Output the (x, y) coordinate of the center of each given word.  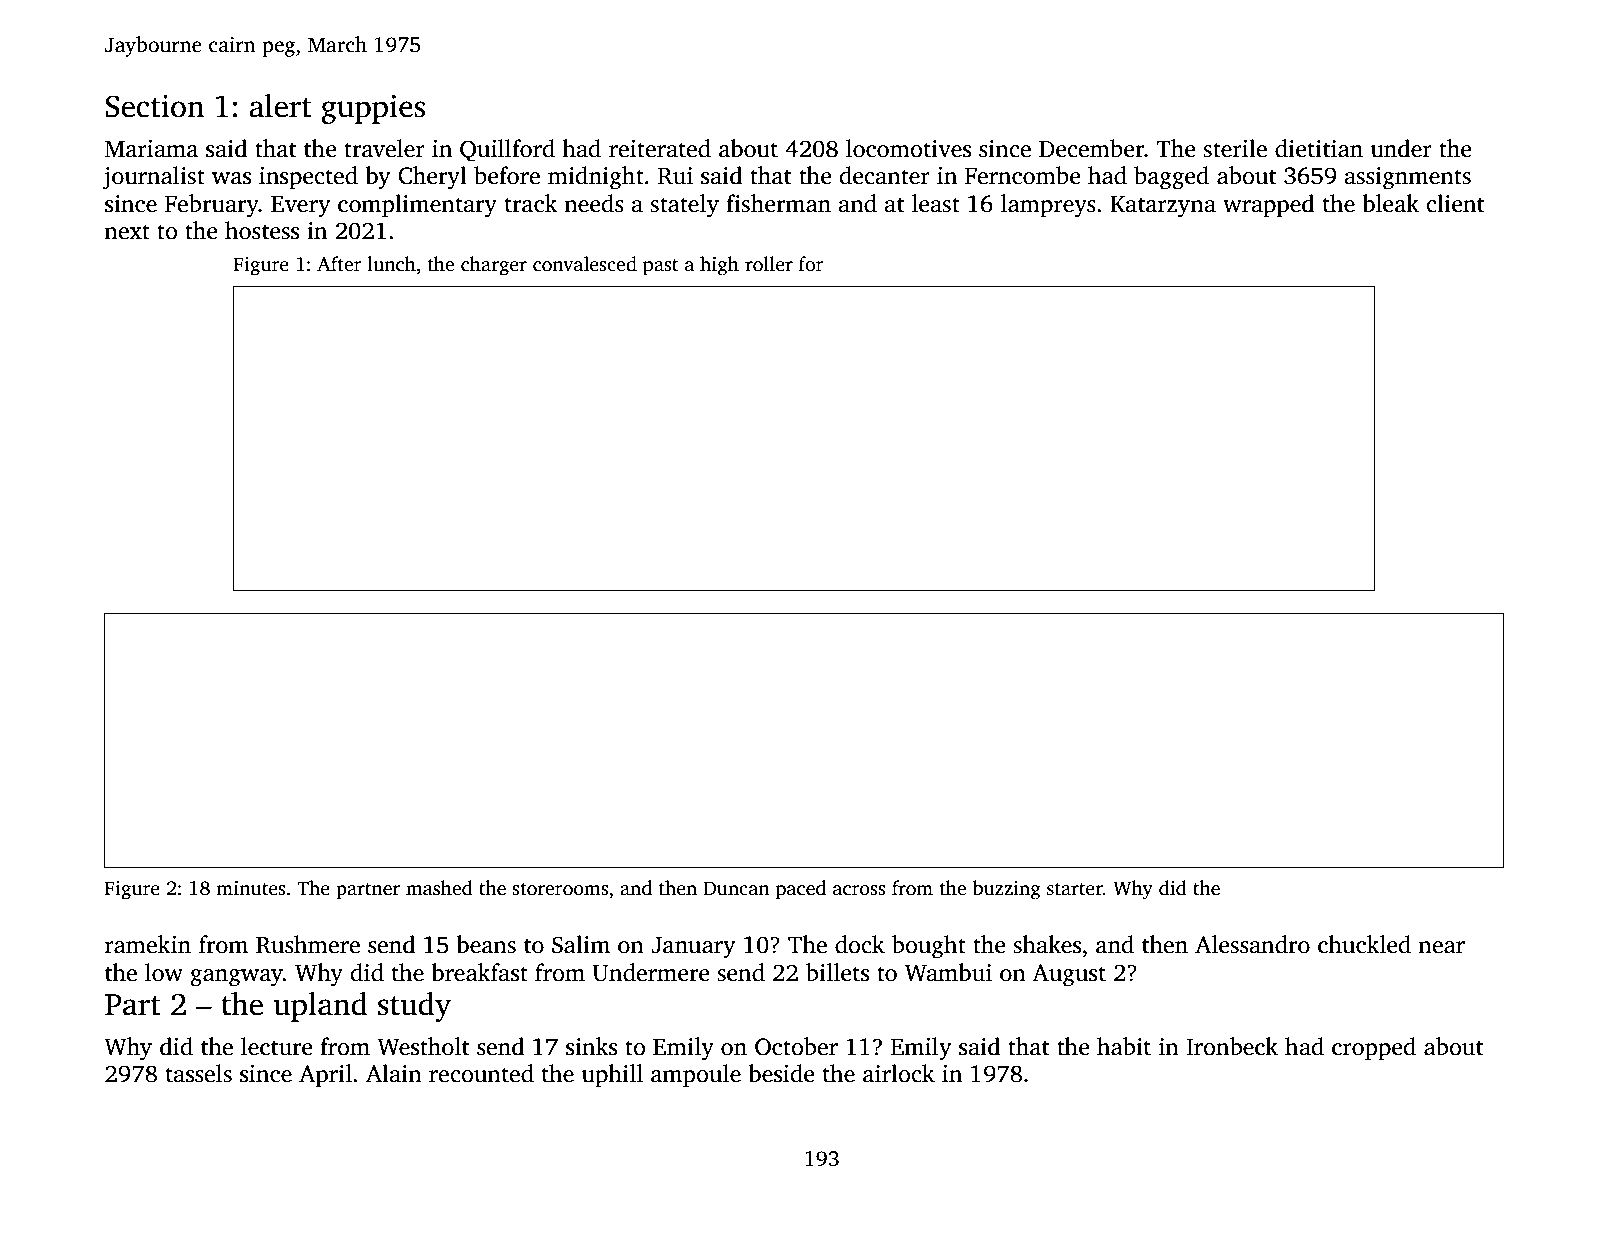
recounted (481, 1073)
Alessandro (1252, 944)
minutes (251, 888)
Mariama (151, 149)
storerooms (560, 889)
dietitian (1319, 148)
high (719, 266)
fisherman (778, 203)
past (660, 267)
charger (494, 266)
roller (769, 264)
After (339, 264)
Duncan (736, 888)
